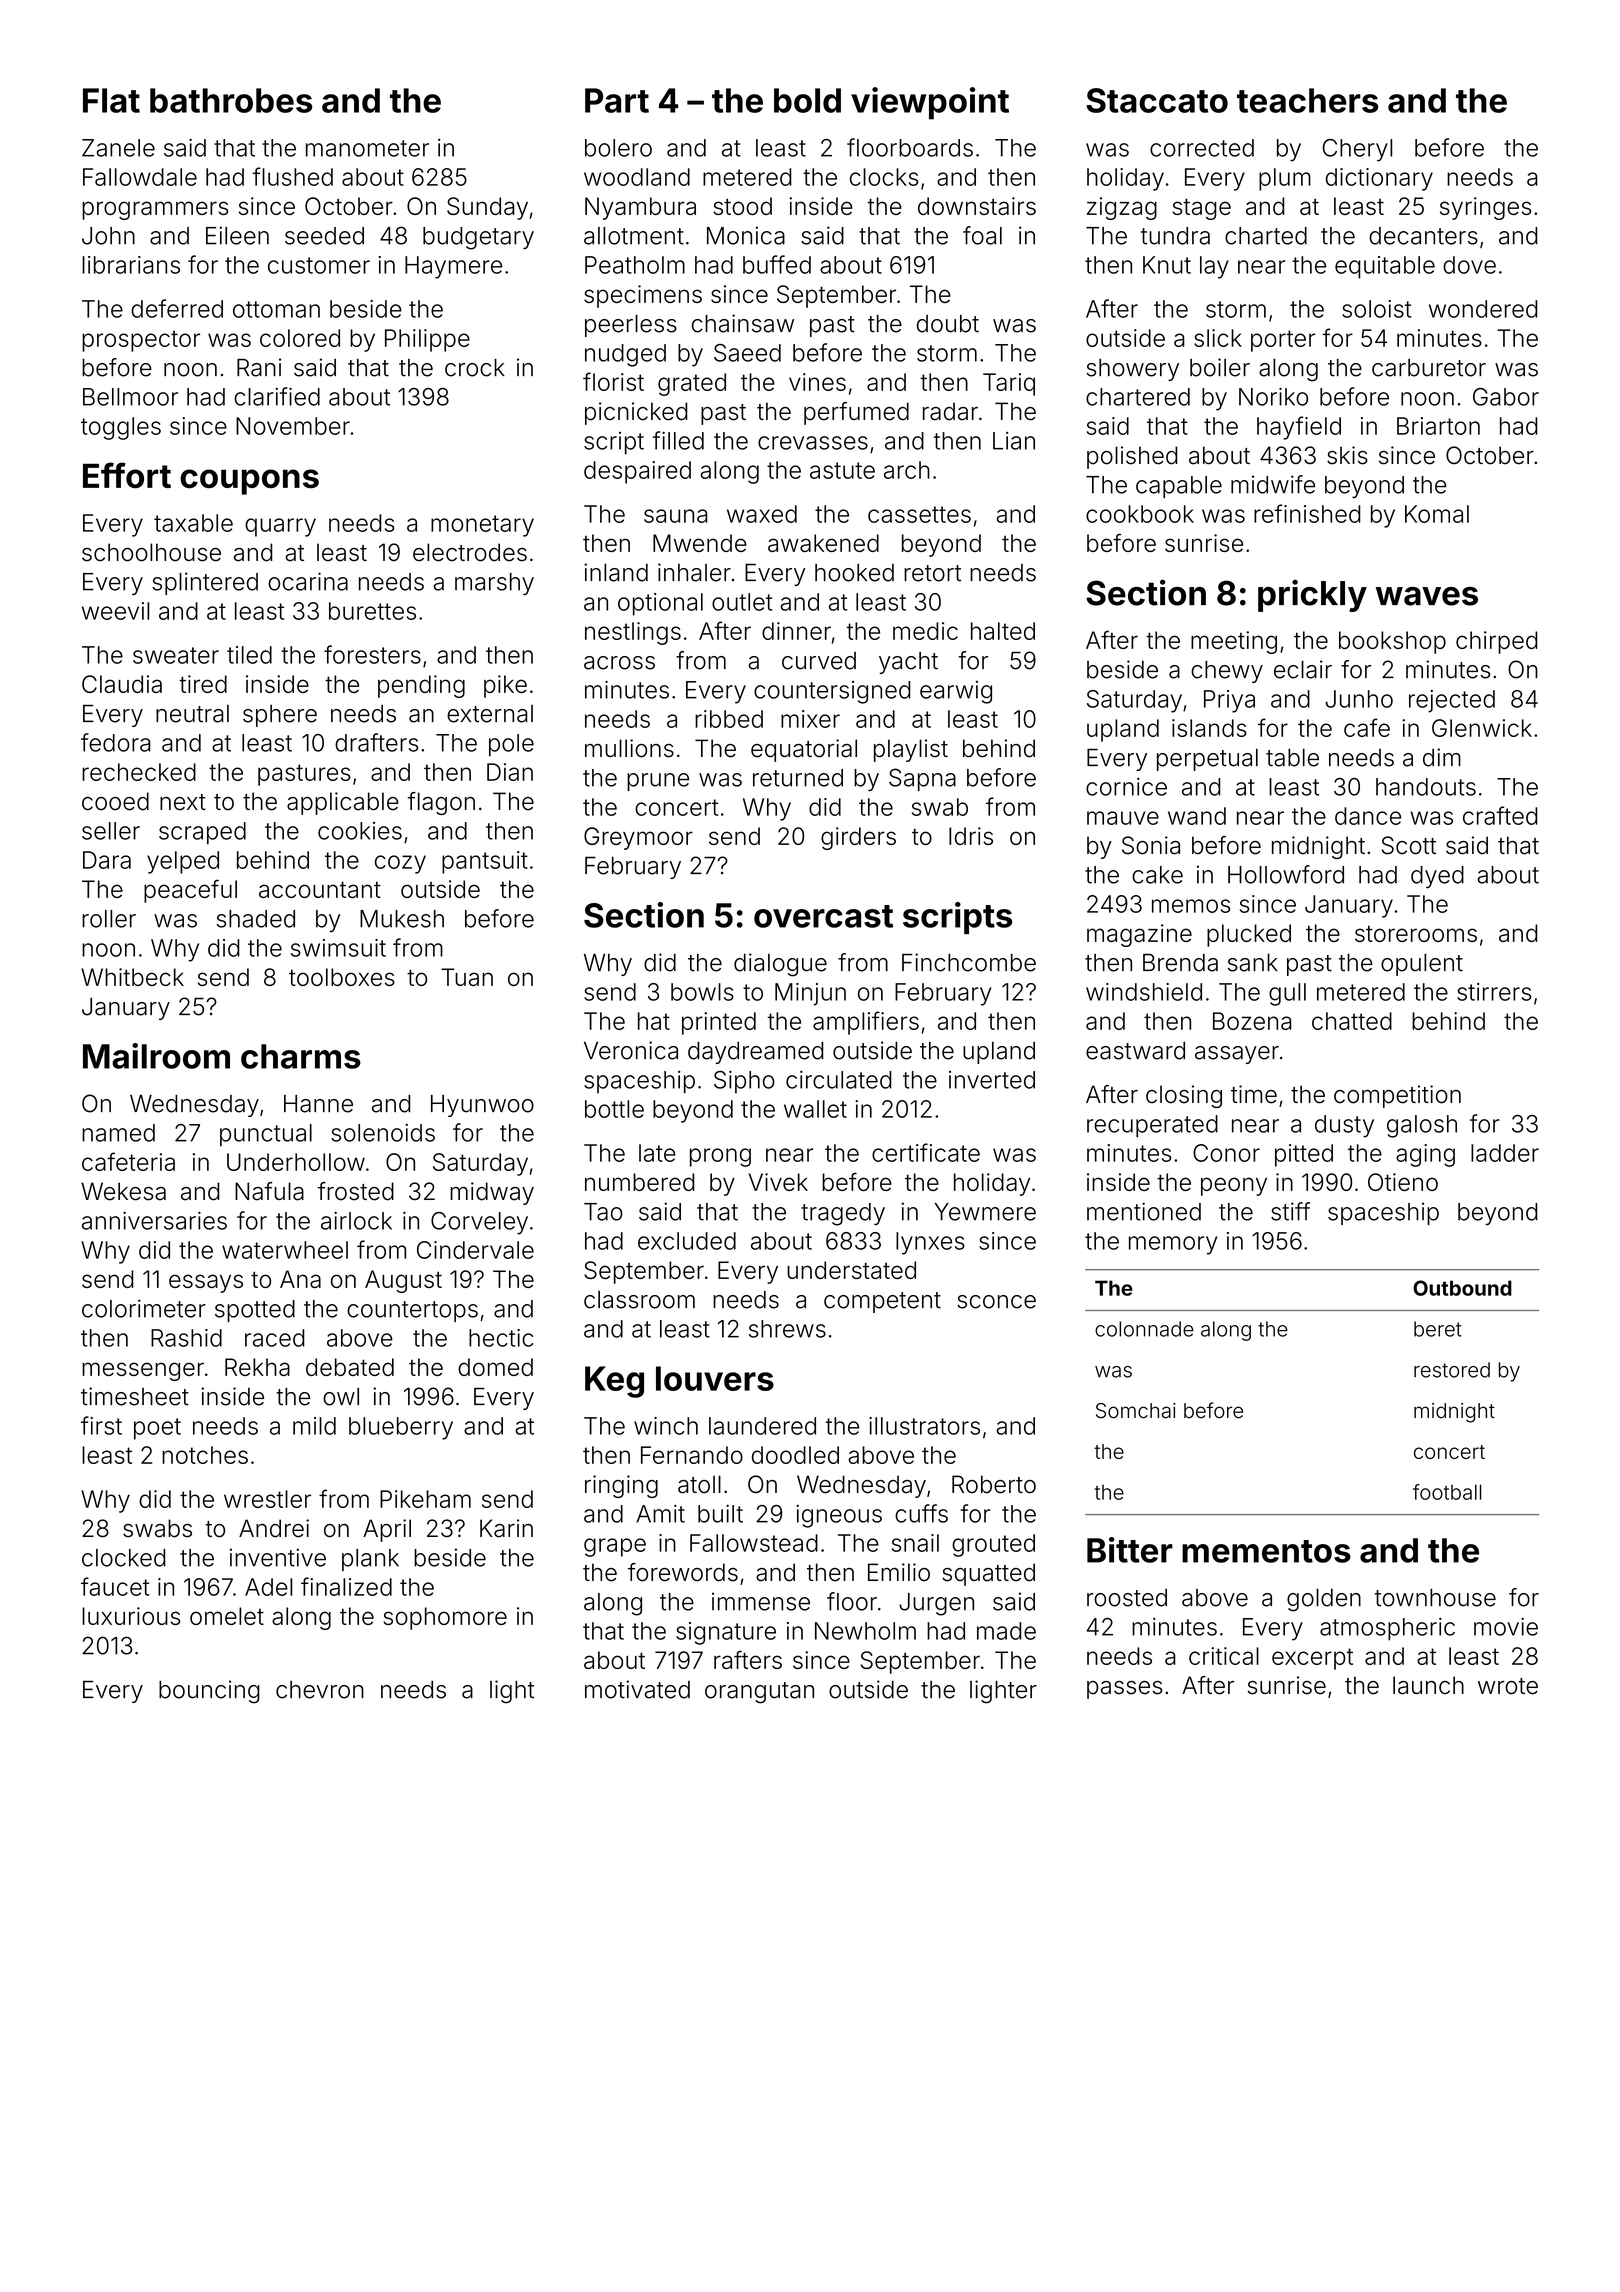 This image has width=1620, height=2292. What do you see at coordinates (400, 864) in the image?
I see `cozy` at bounding box center [400, 864].
